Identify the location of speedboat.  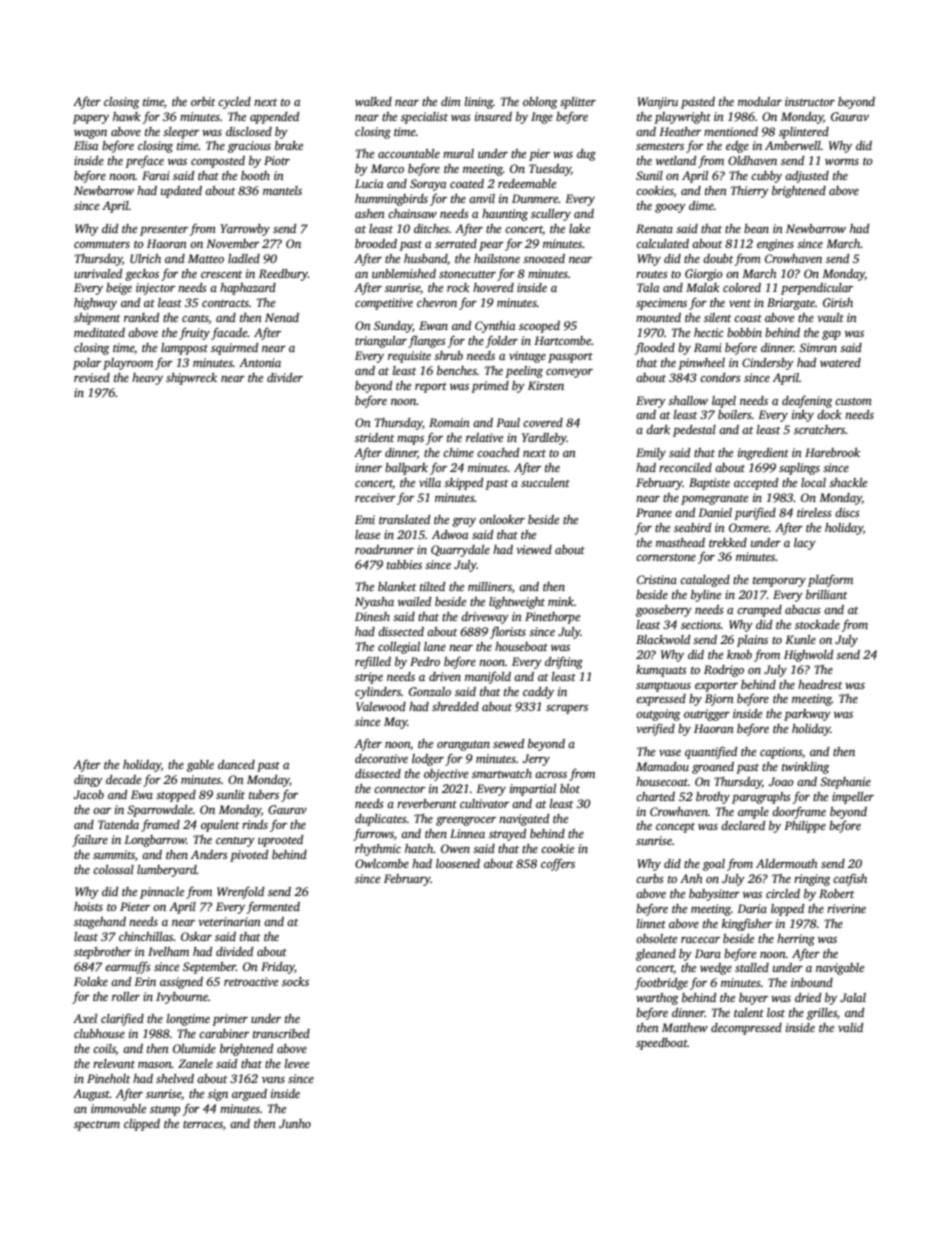
(662, 1044).
